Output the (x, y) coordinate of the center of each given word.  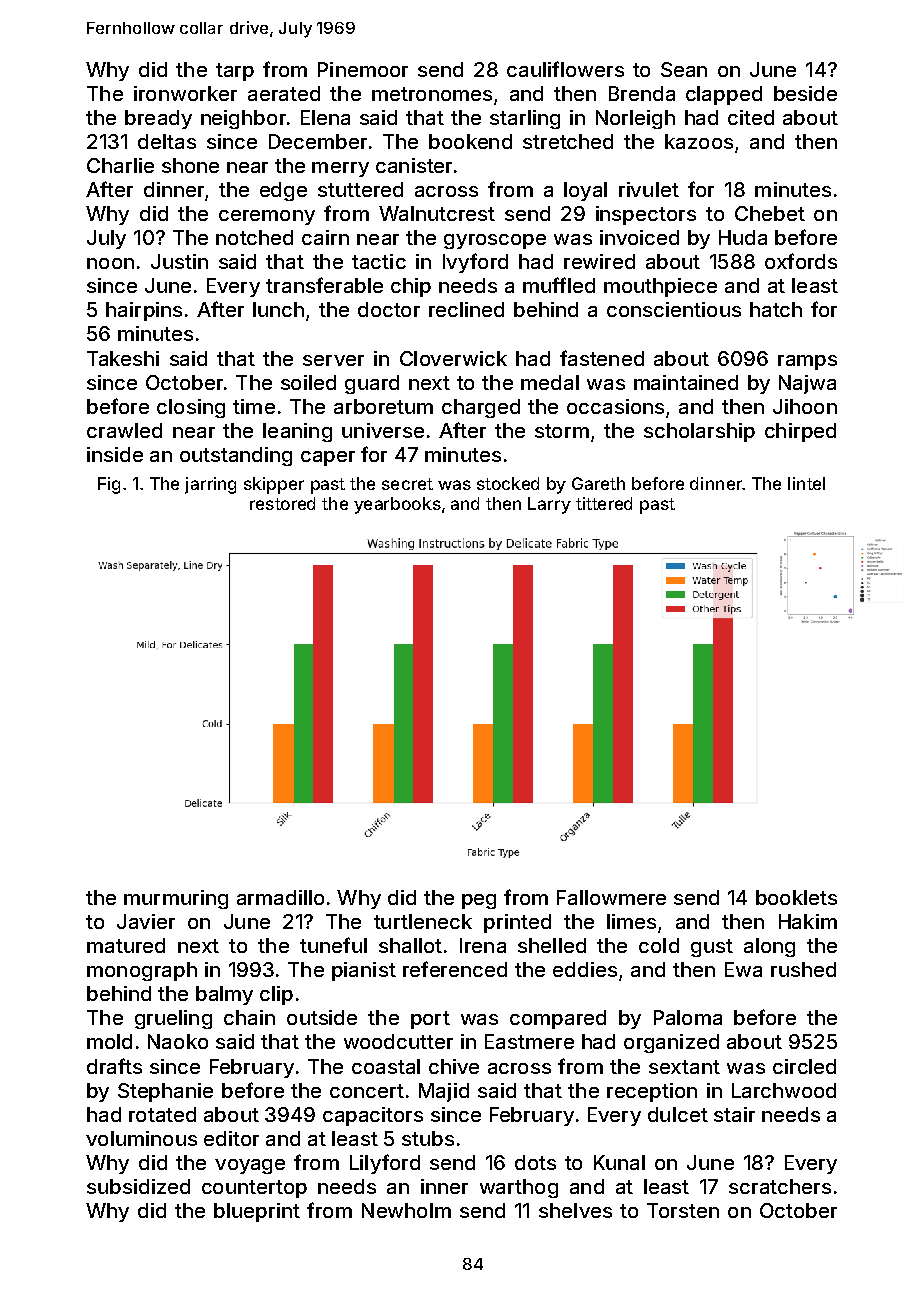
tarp (235, 72)
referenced (455, 969)
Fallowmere (611, 897)
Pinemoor (363, 69)
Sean (684, 69)
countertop (254, 1189)
